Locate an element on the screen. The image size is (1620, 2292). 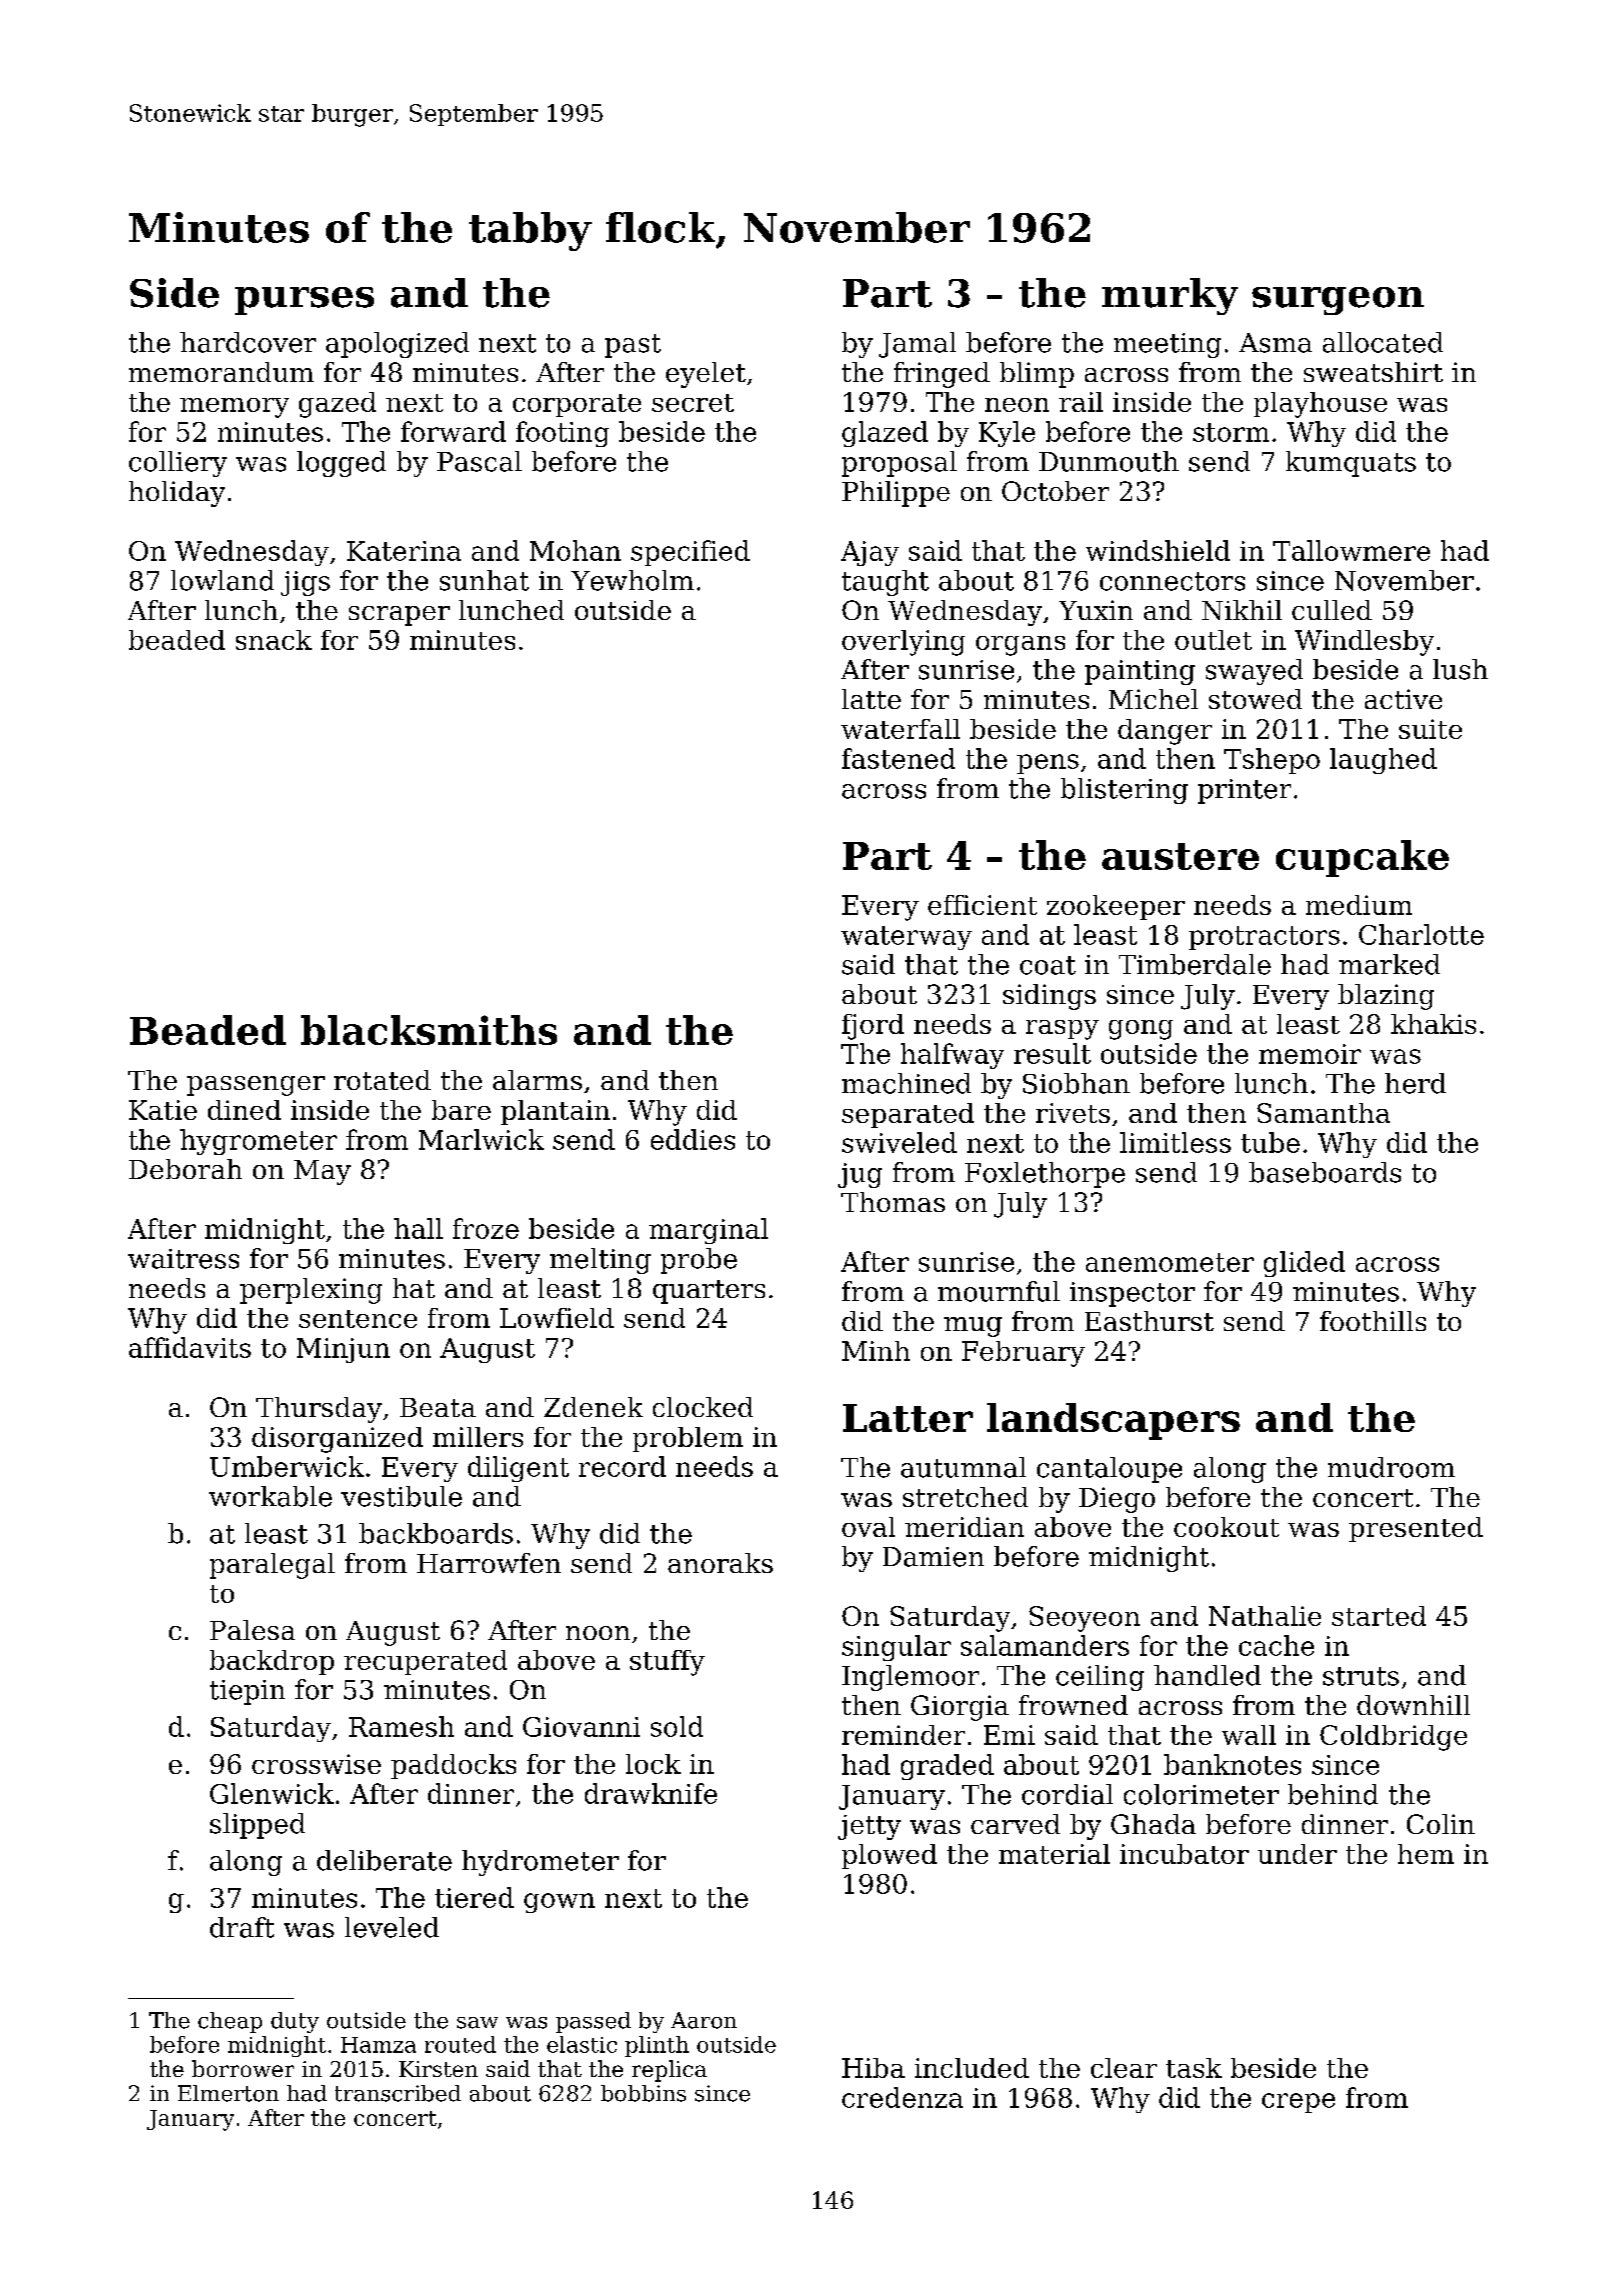
blacksmiths is located at coordinates (429, 1030).
